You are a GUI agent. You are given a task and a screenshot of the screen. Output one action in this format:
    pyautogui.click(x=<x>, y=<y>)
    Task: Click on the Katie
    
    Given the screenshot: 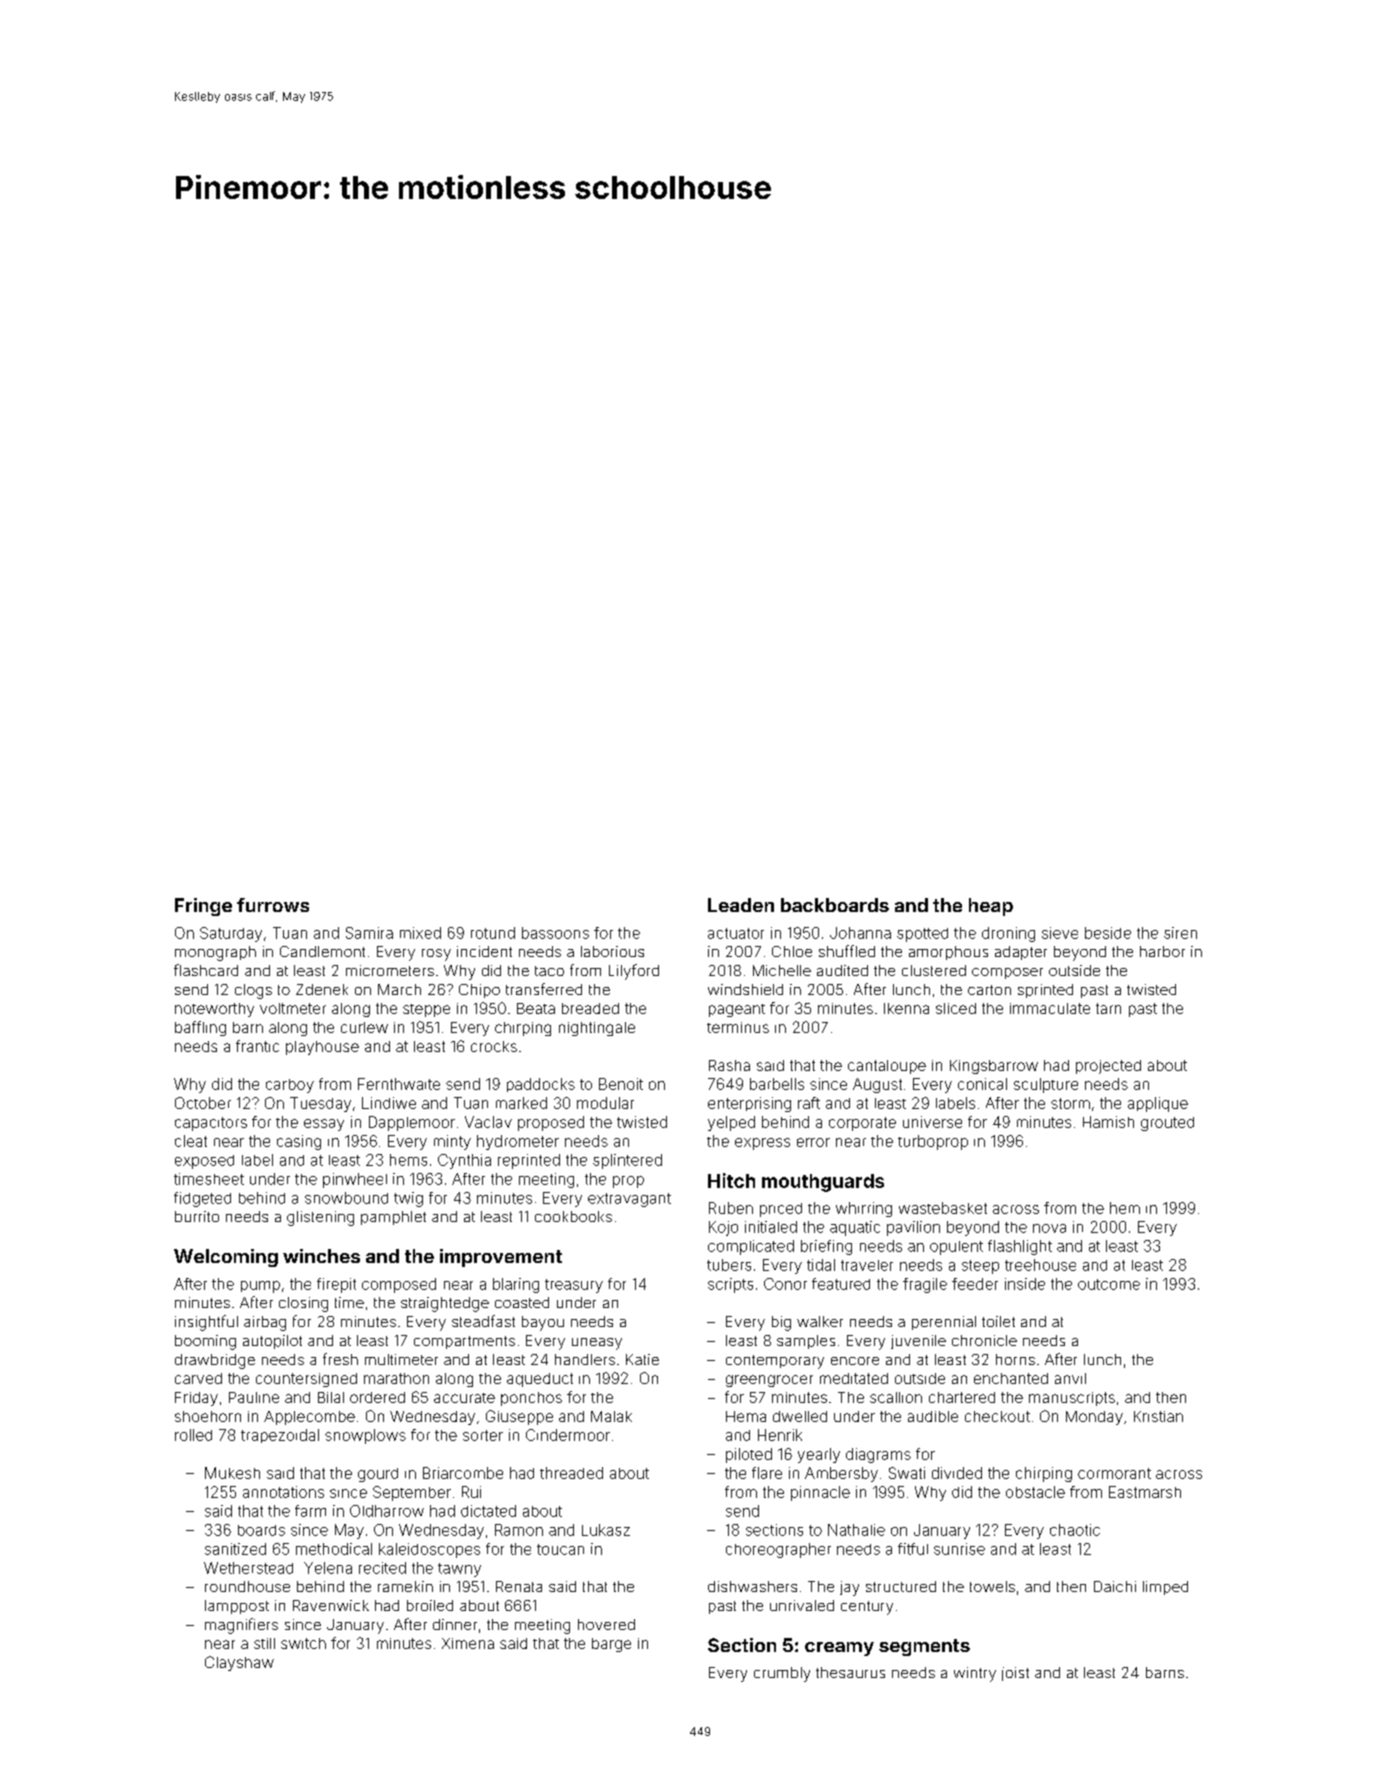 What is the action you would take?
    pyautogui.click(x=642, y=1359)
